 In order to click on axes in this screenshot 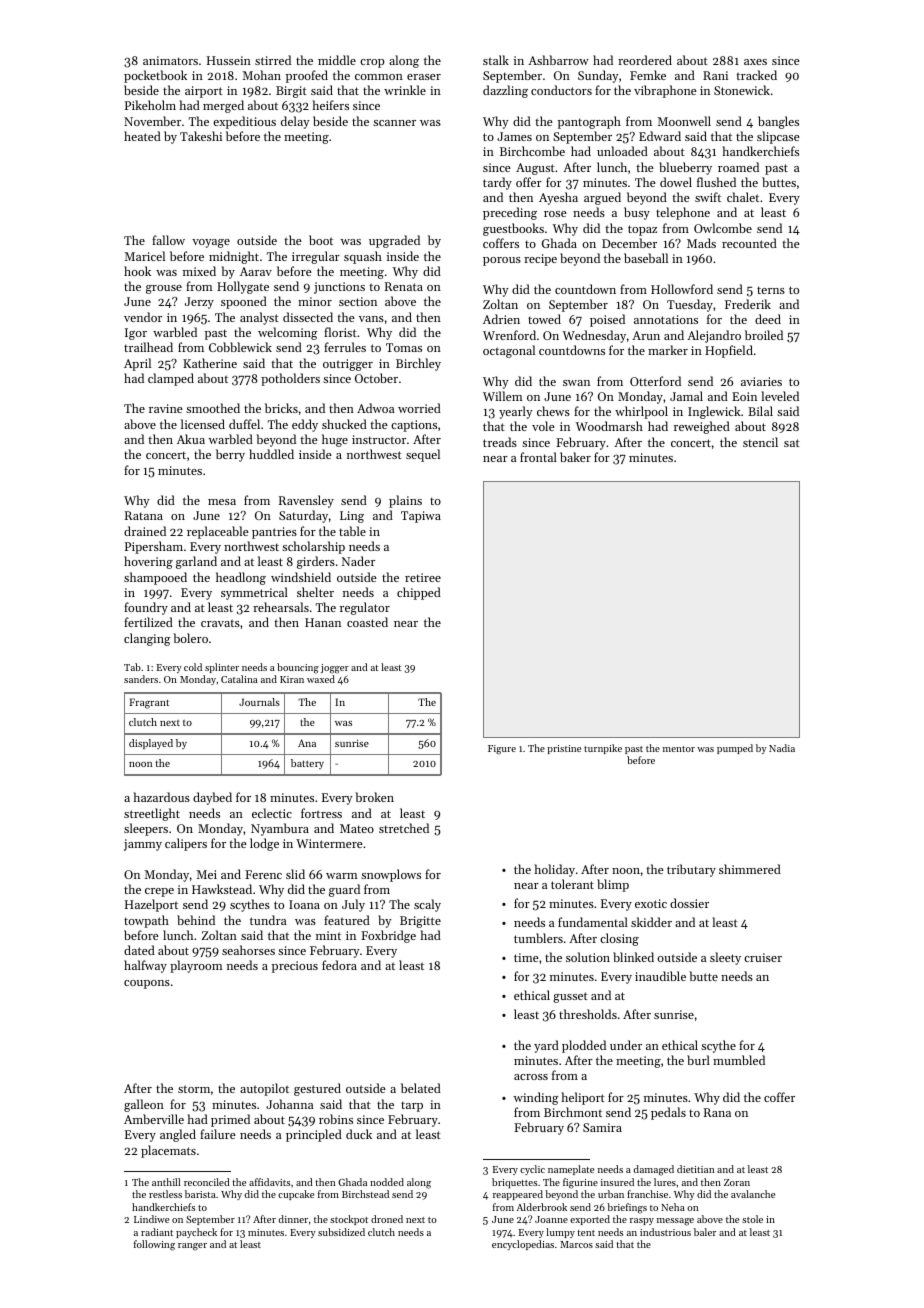, I will do `click(755, 62)`.
